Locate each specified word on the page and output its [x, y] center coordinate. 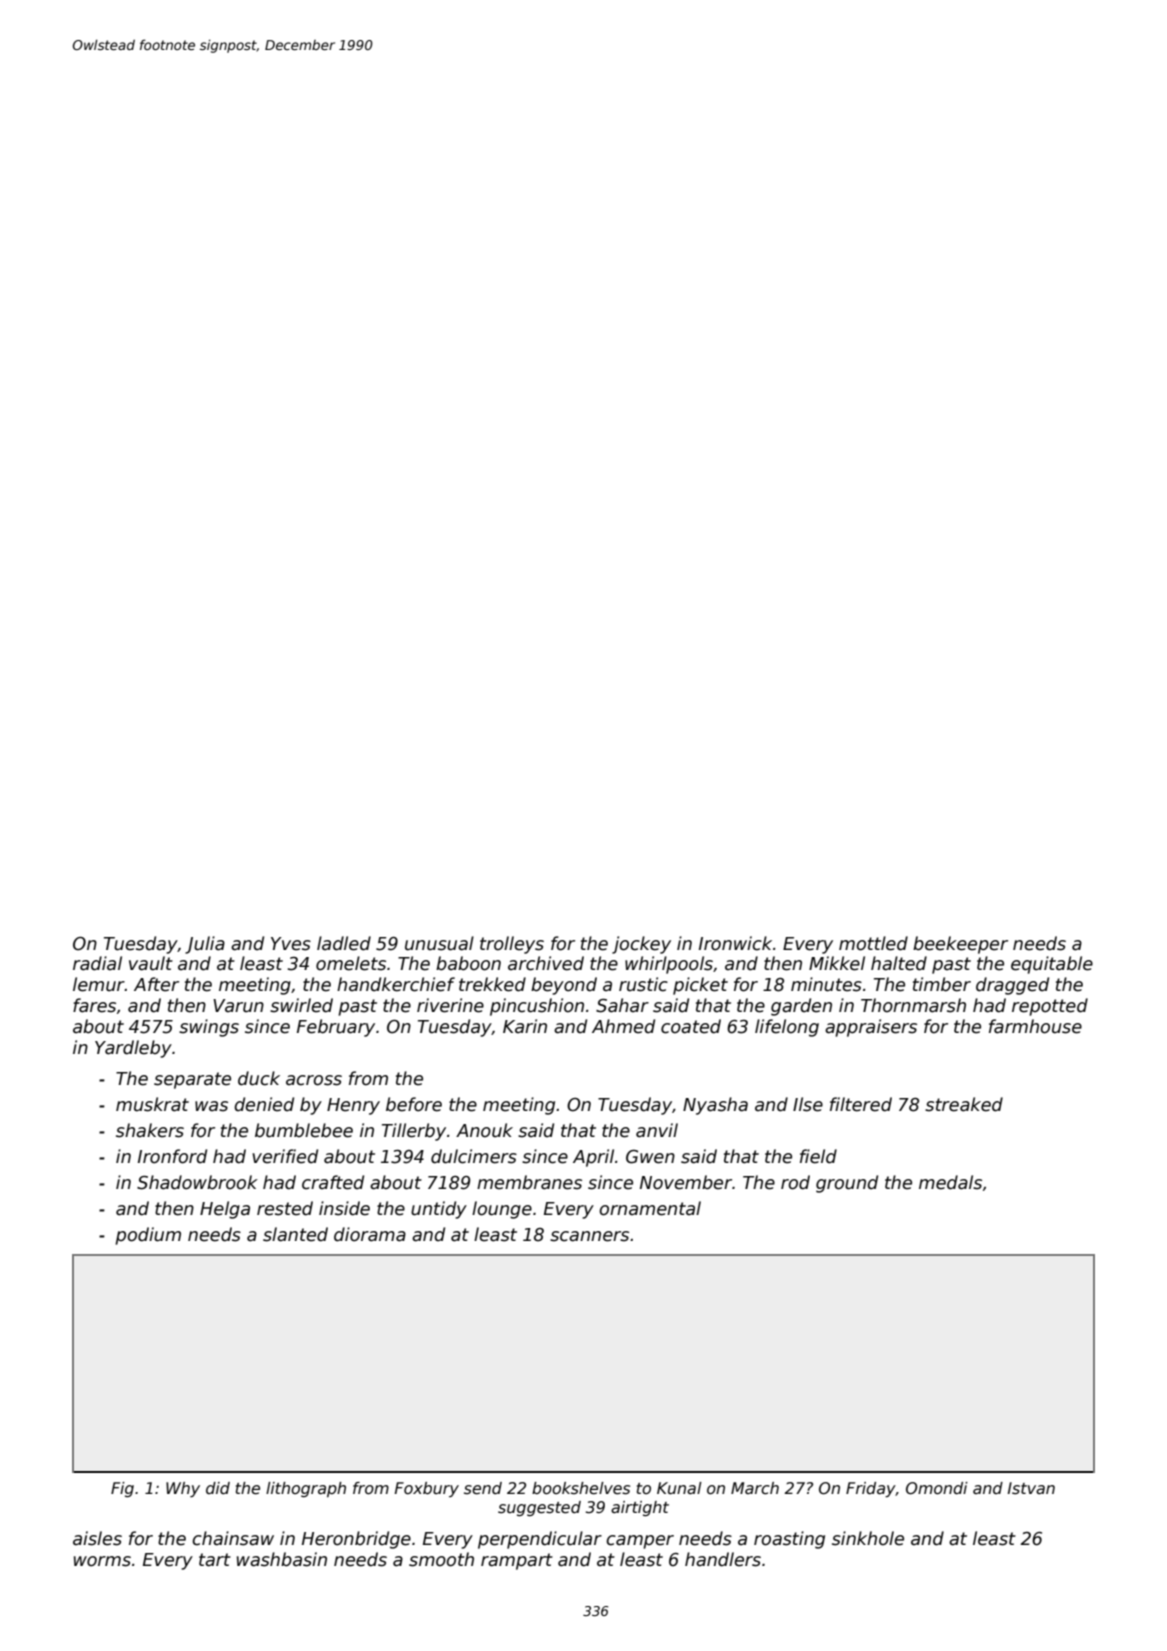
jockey [641, 945]
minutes [826, 984]
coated [691, 1026]
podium [148, 1236]
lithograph [306, 1489]
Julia [205, 945]
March [755, 1488]
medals [950, 1182]
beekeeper [960, 945]
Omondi [937, 1488]
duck [259, 1078]
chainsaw [233, 1538]
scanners [589, 1236]
